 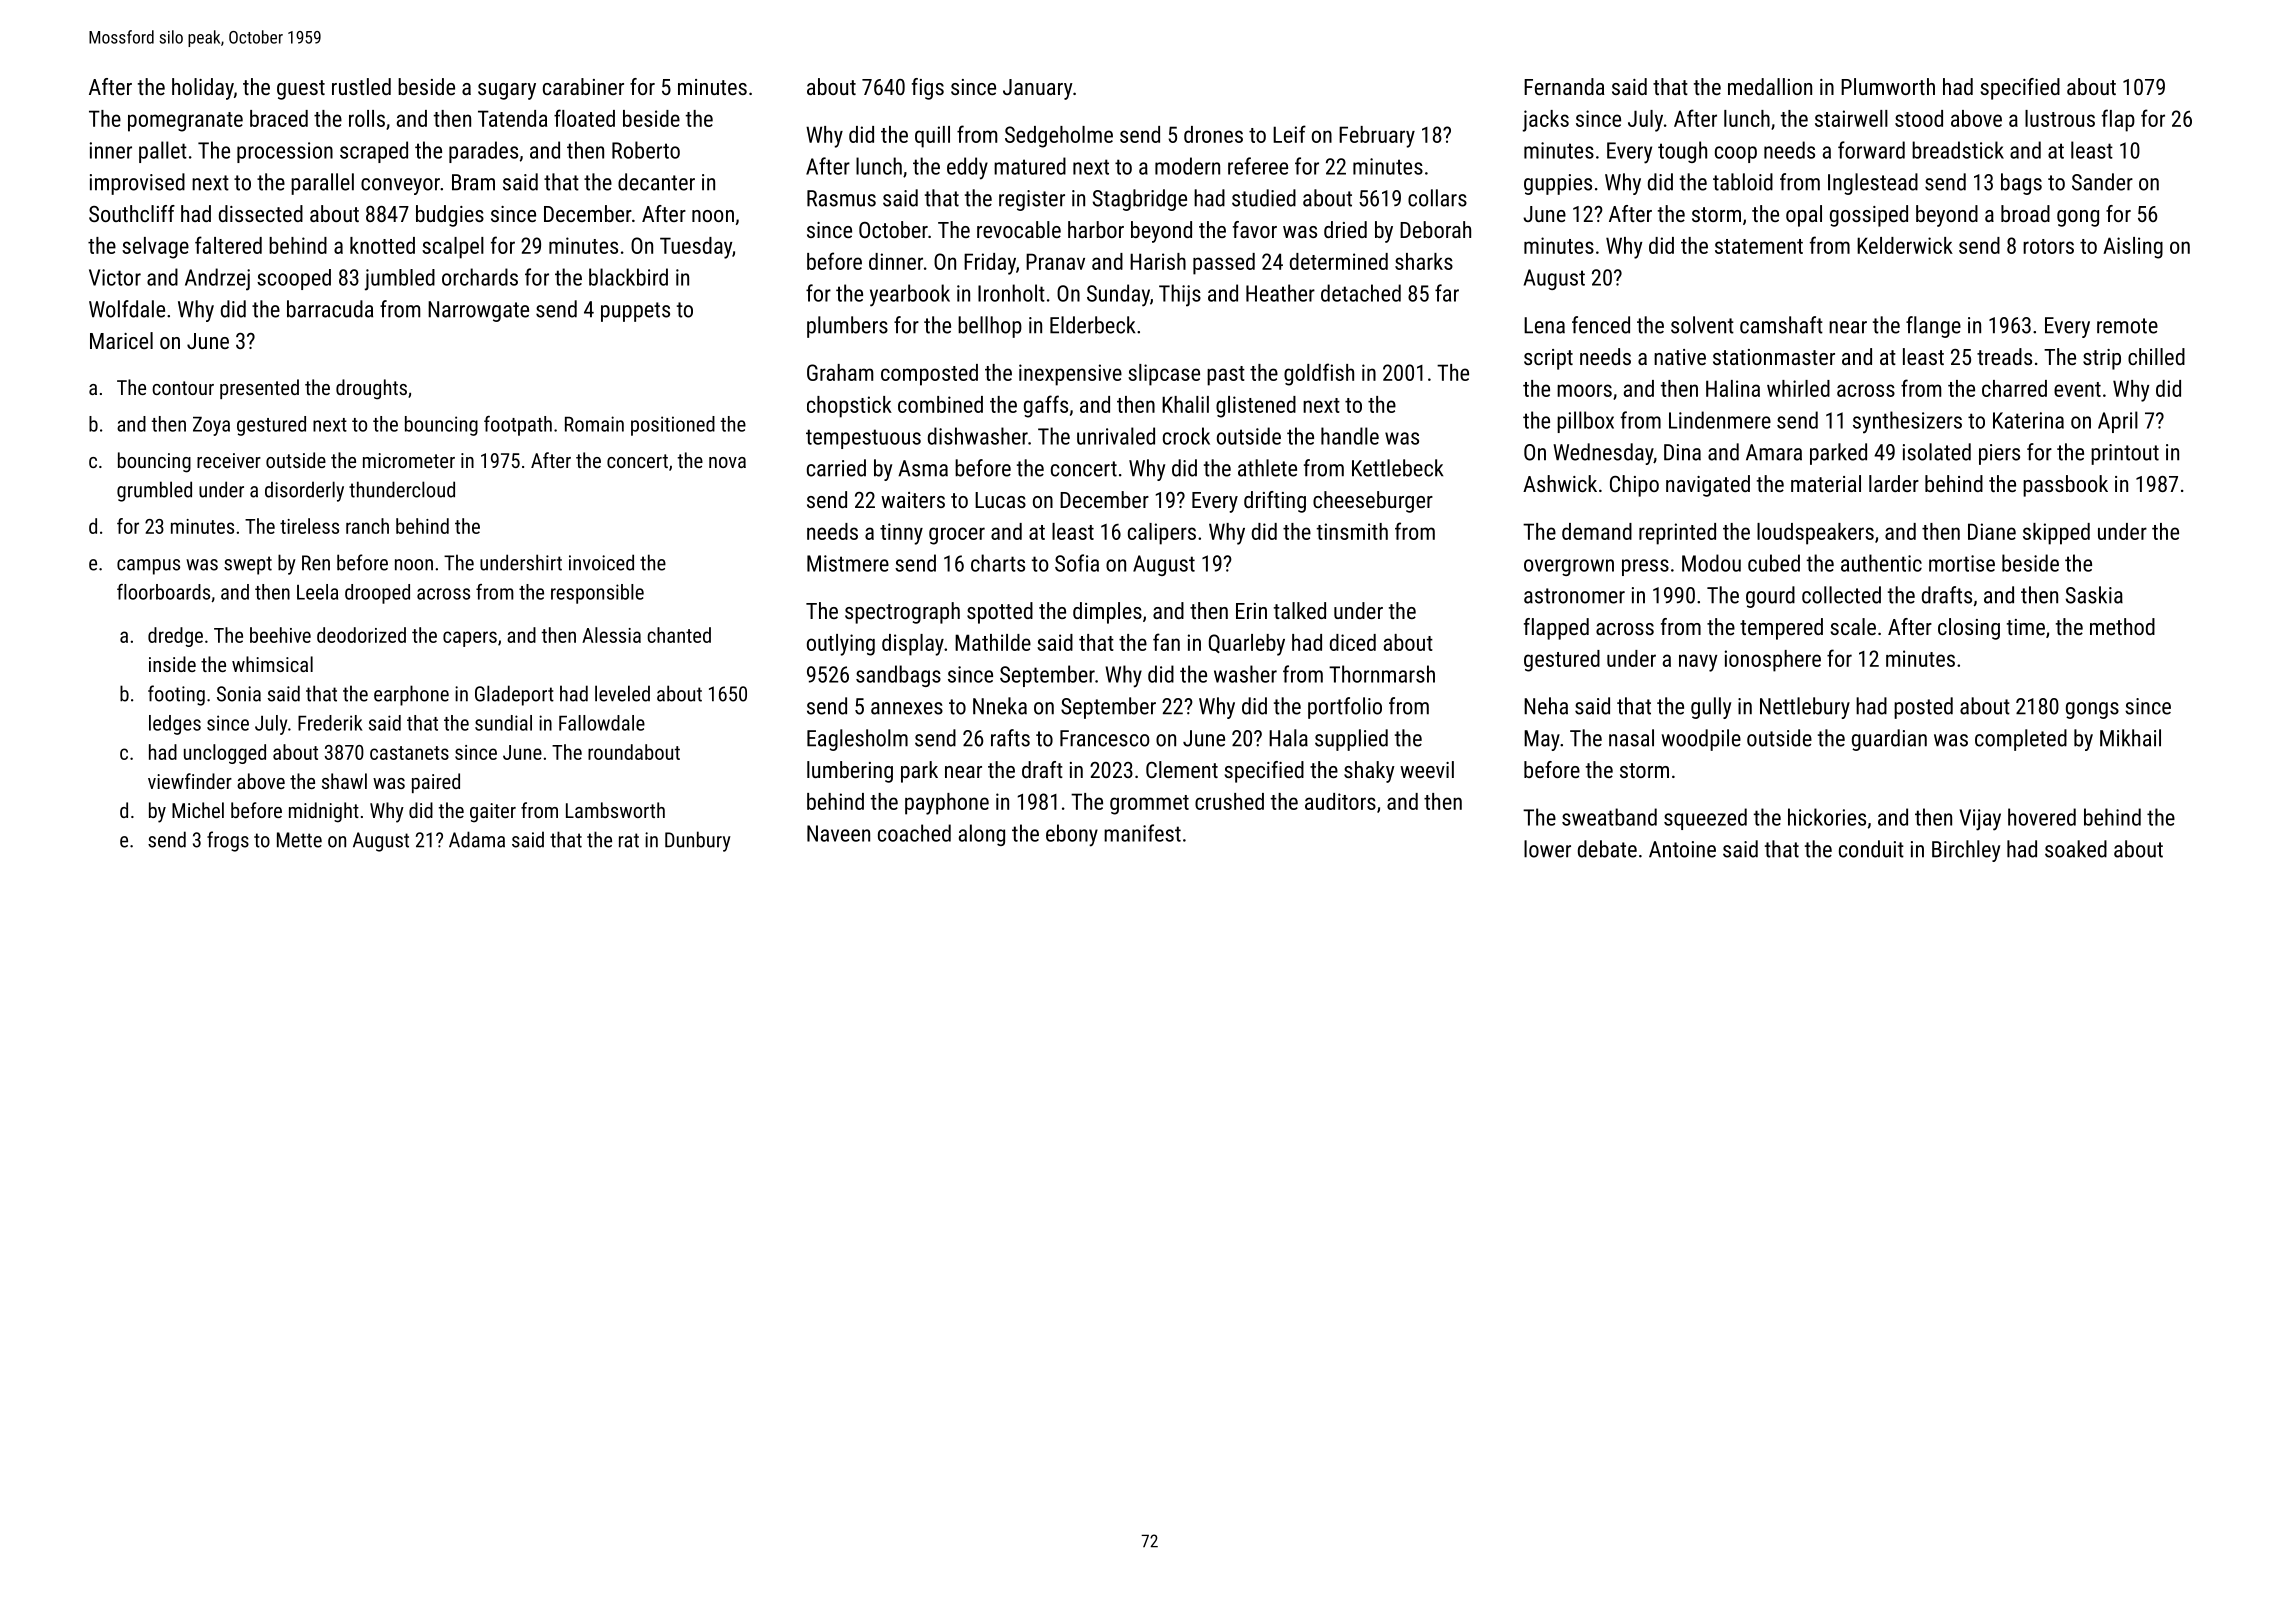 I want to click on Aisling, so click(x=2133, y=248).
